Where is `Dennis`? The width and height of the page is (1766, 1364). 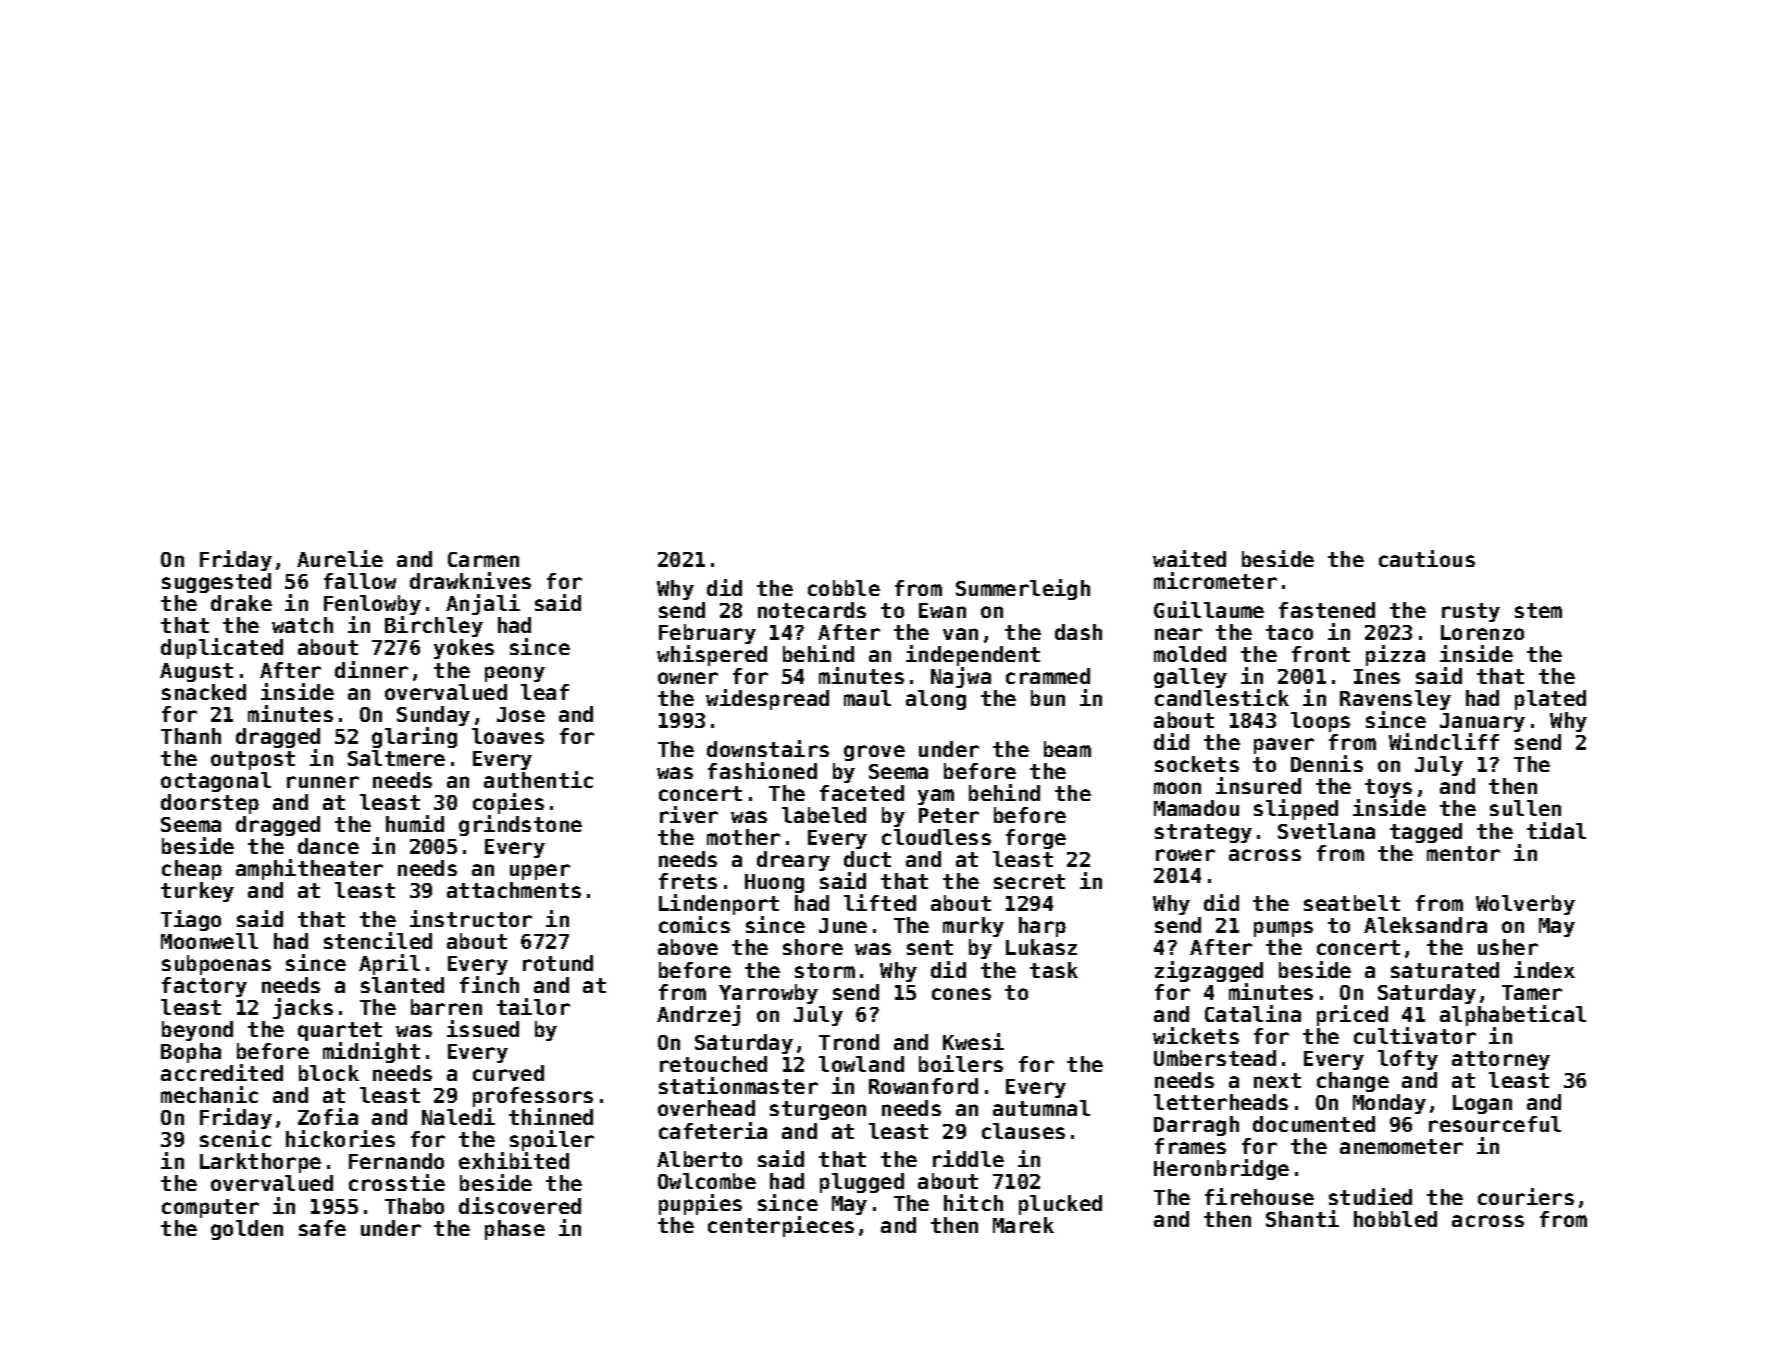
Dennis is located at coordinates (1327, 763).
